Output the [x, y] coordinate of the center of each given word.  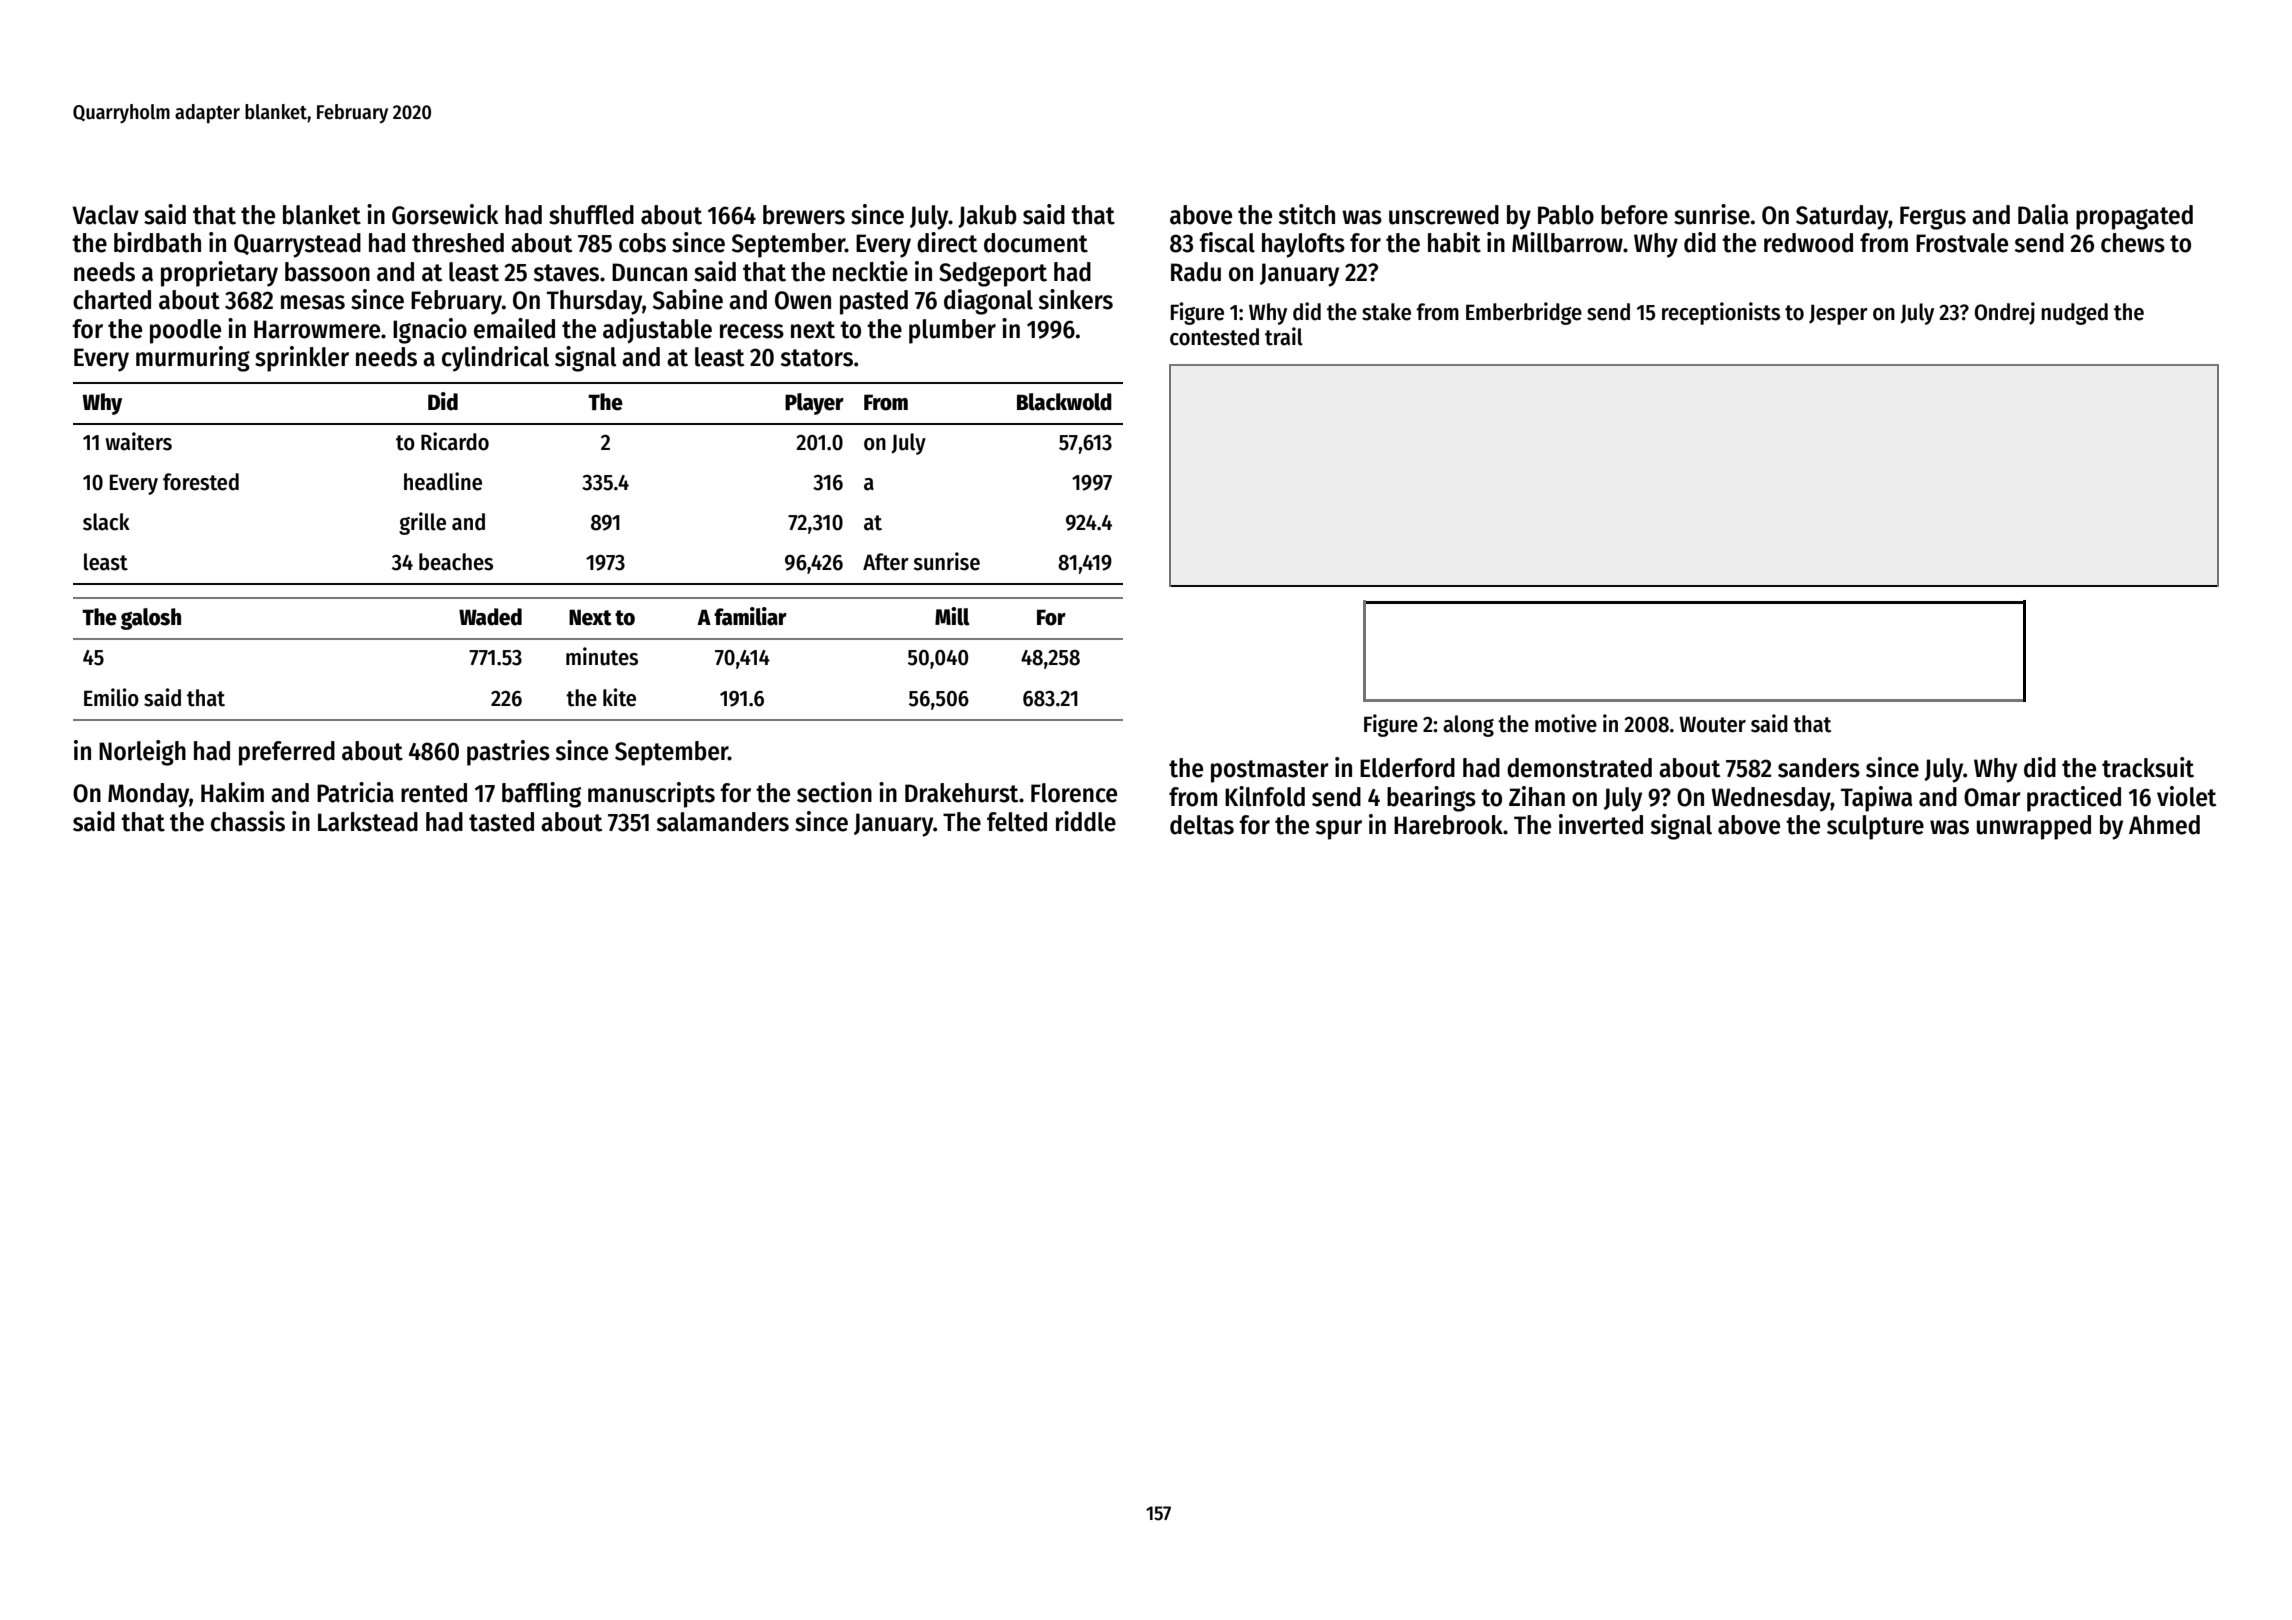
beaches [456, 562]
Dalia [2043, 214]
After [886, 562]
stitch [1307, 214]
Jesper [1838, 314]
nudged [2074, 314]
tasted [501, 822]
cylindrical [495, 359]
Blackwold [1064, 402]
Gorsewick [445, 214]
